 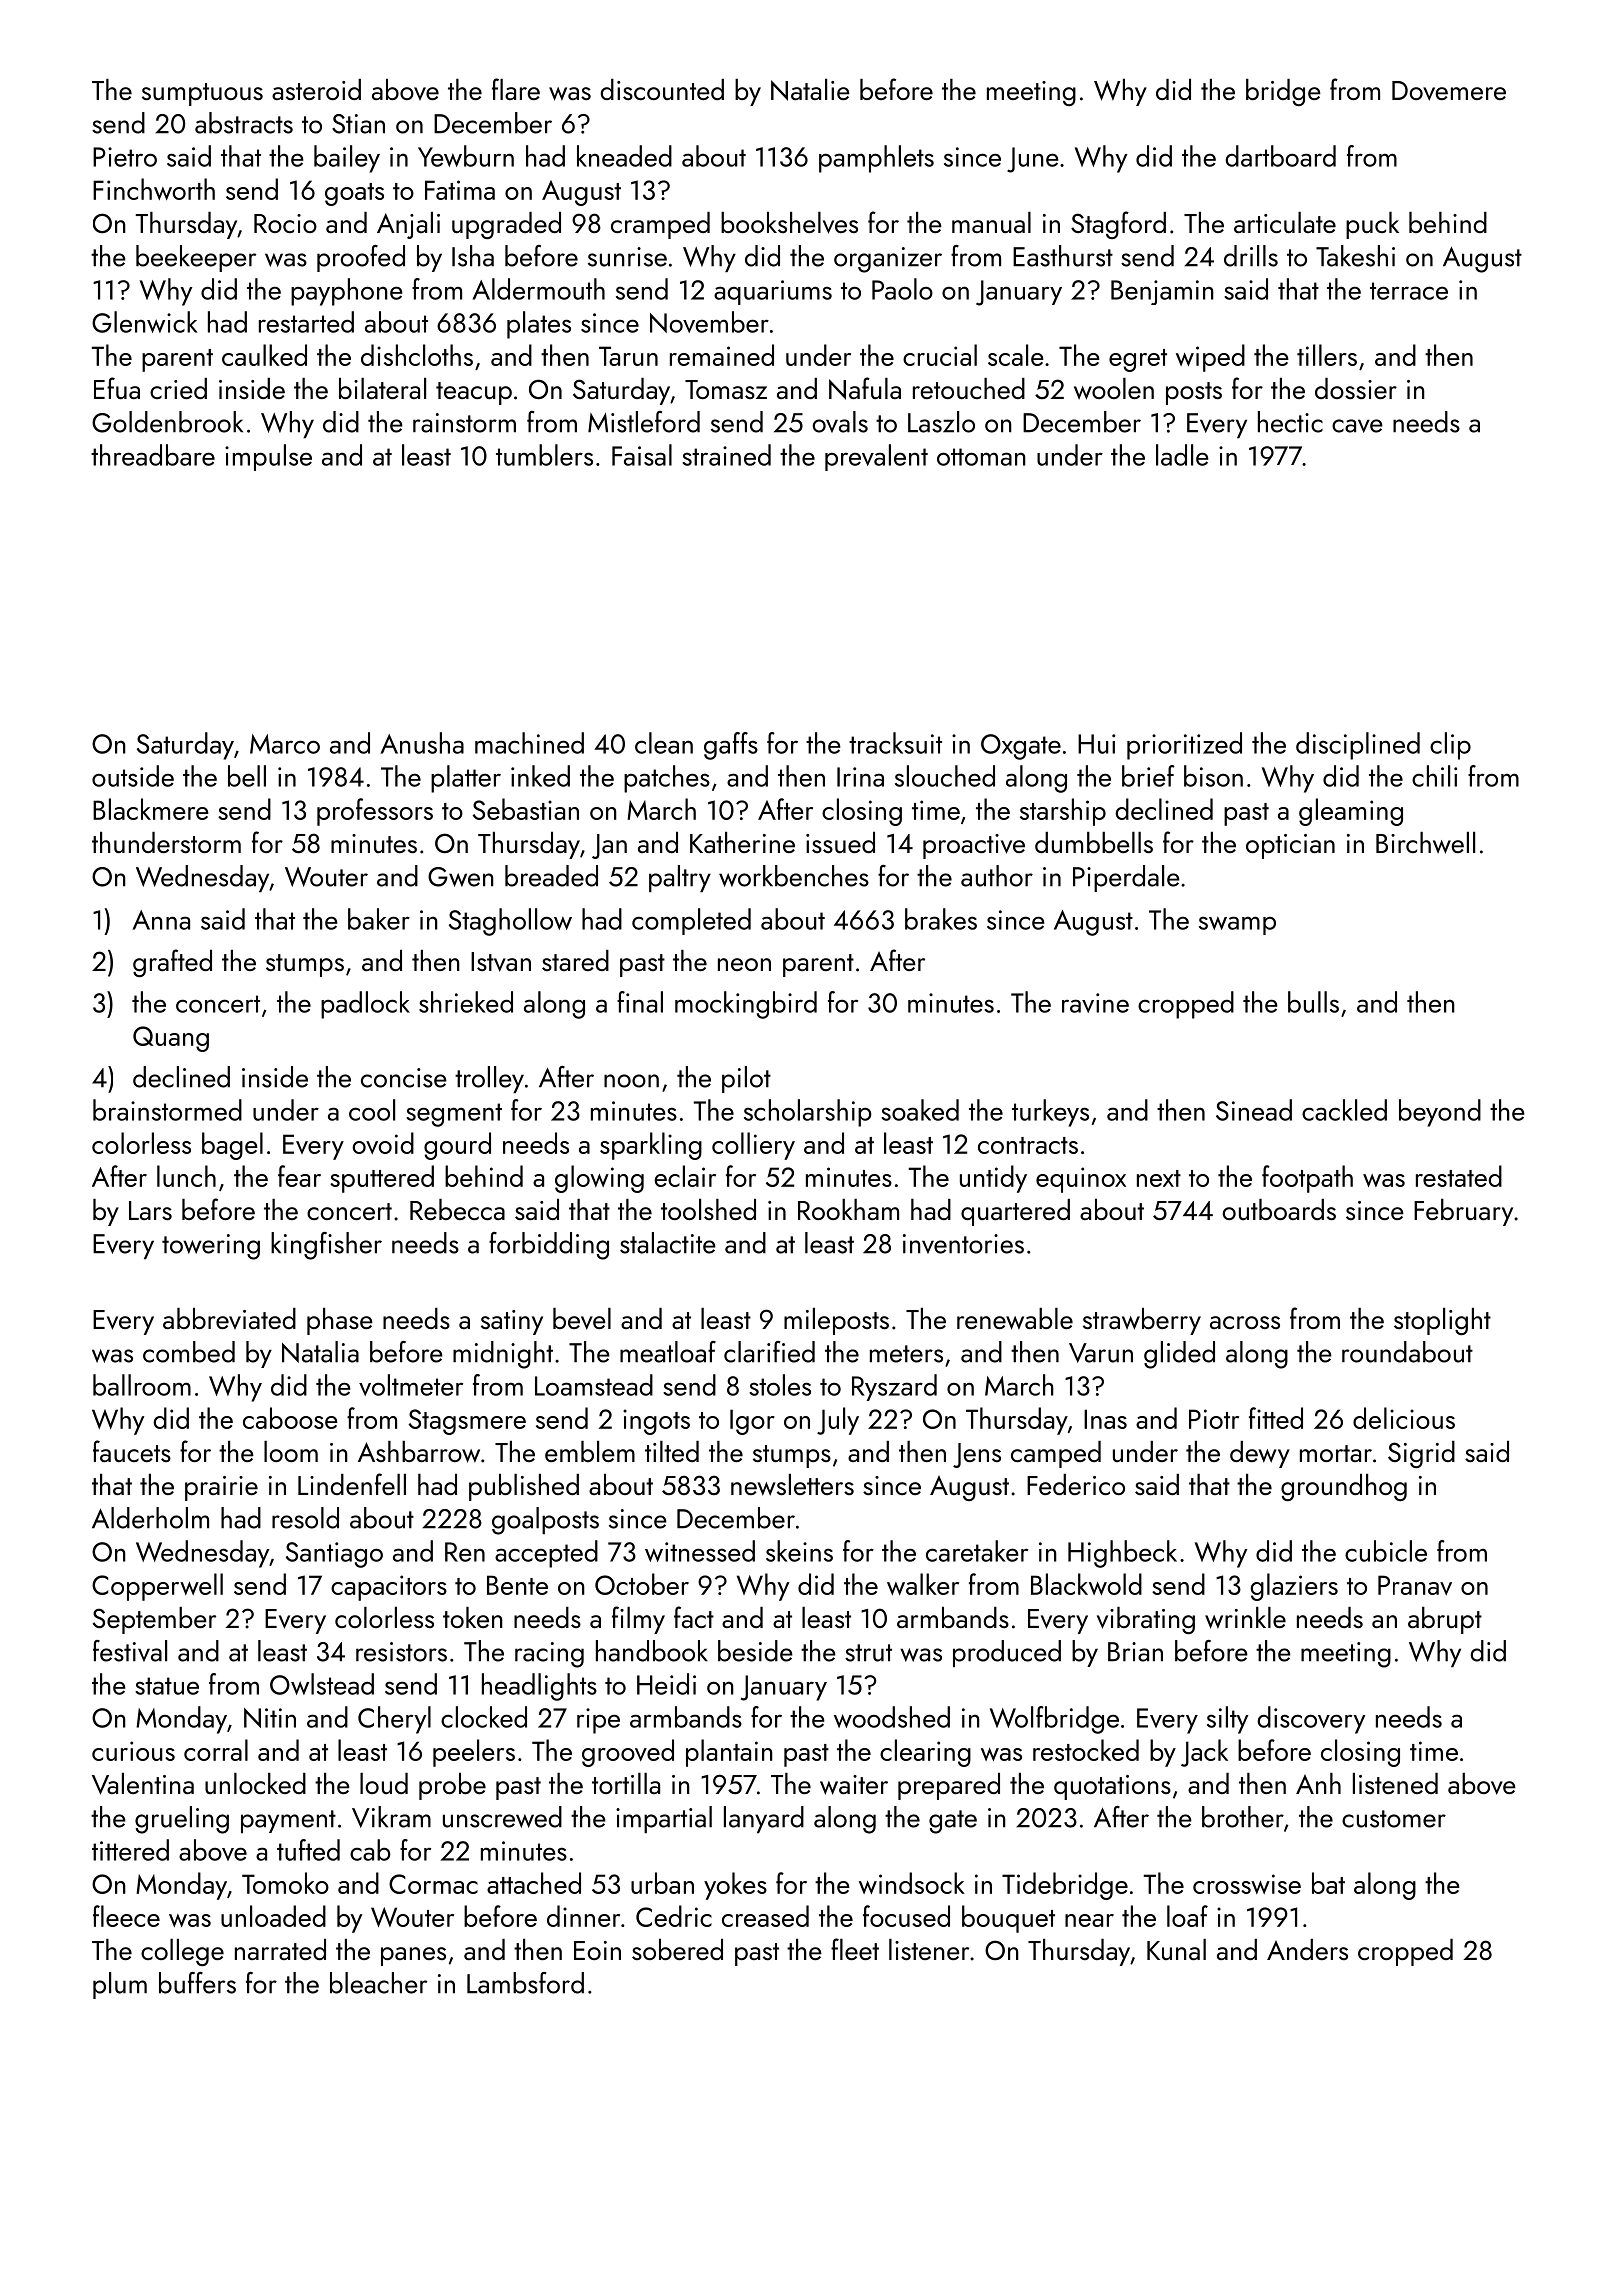 What do you see at coordinates (161, 920) in the screenshot?
I see `Anna` at bounding box center [161, 920].
